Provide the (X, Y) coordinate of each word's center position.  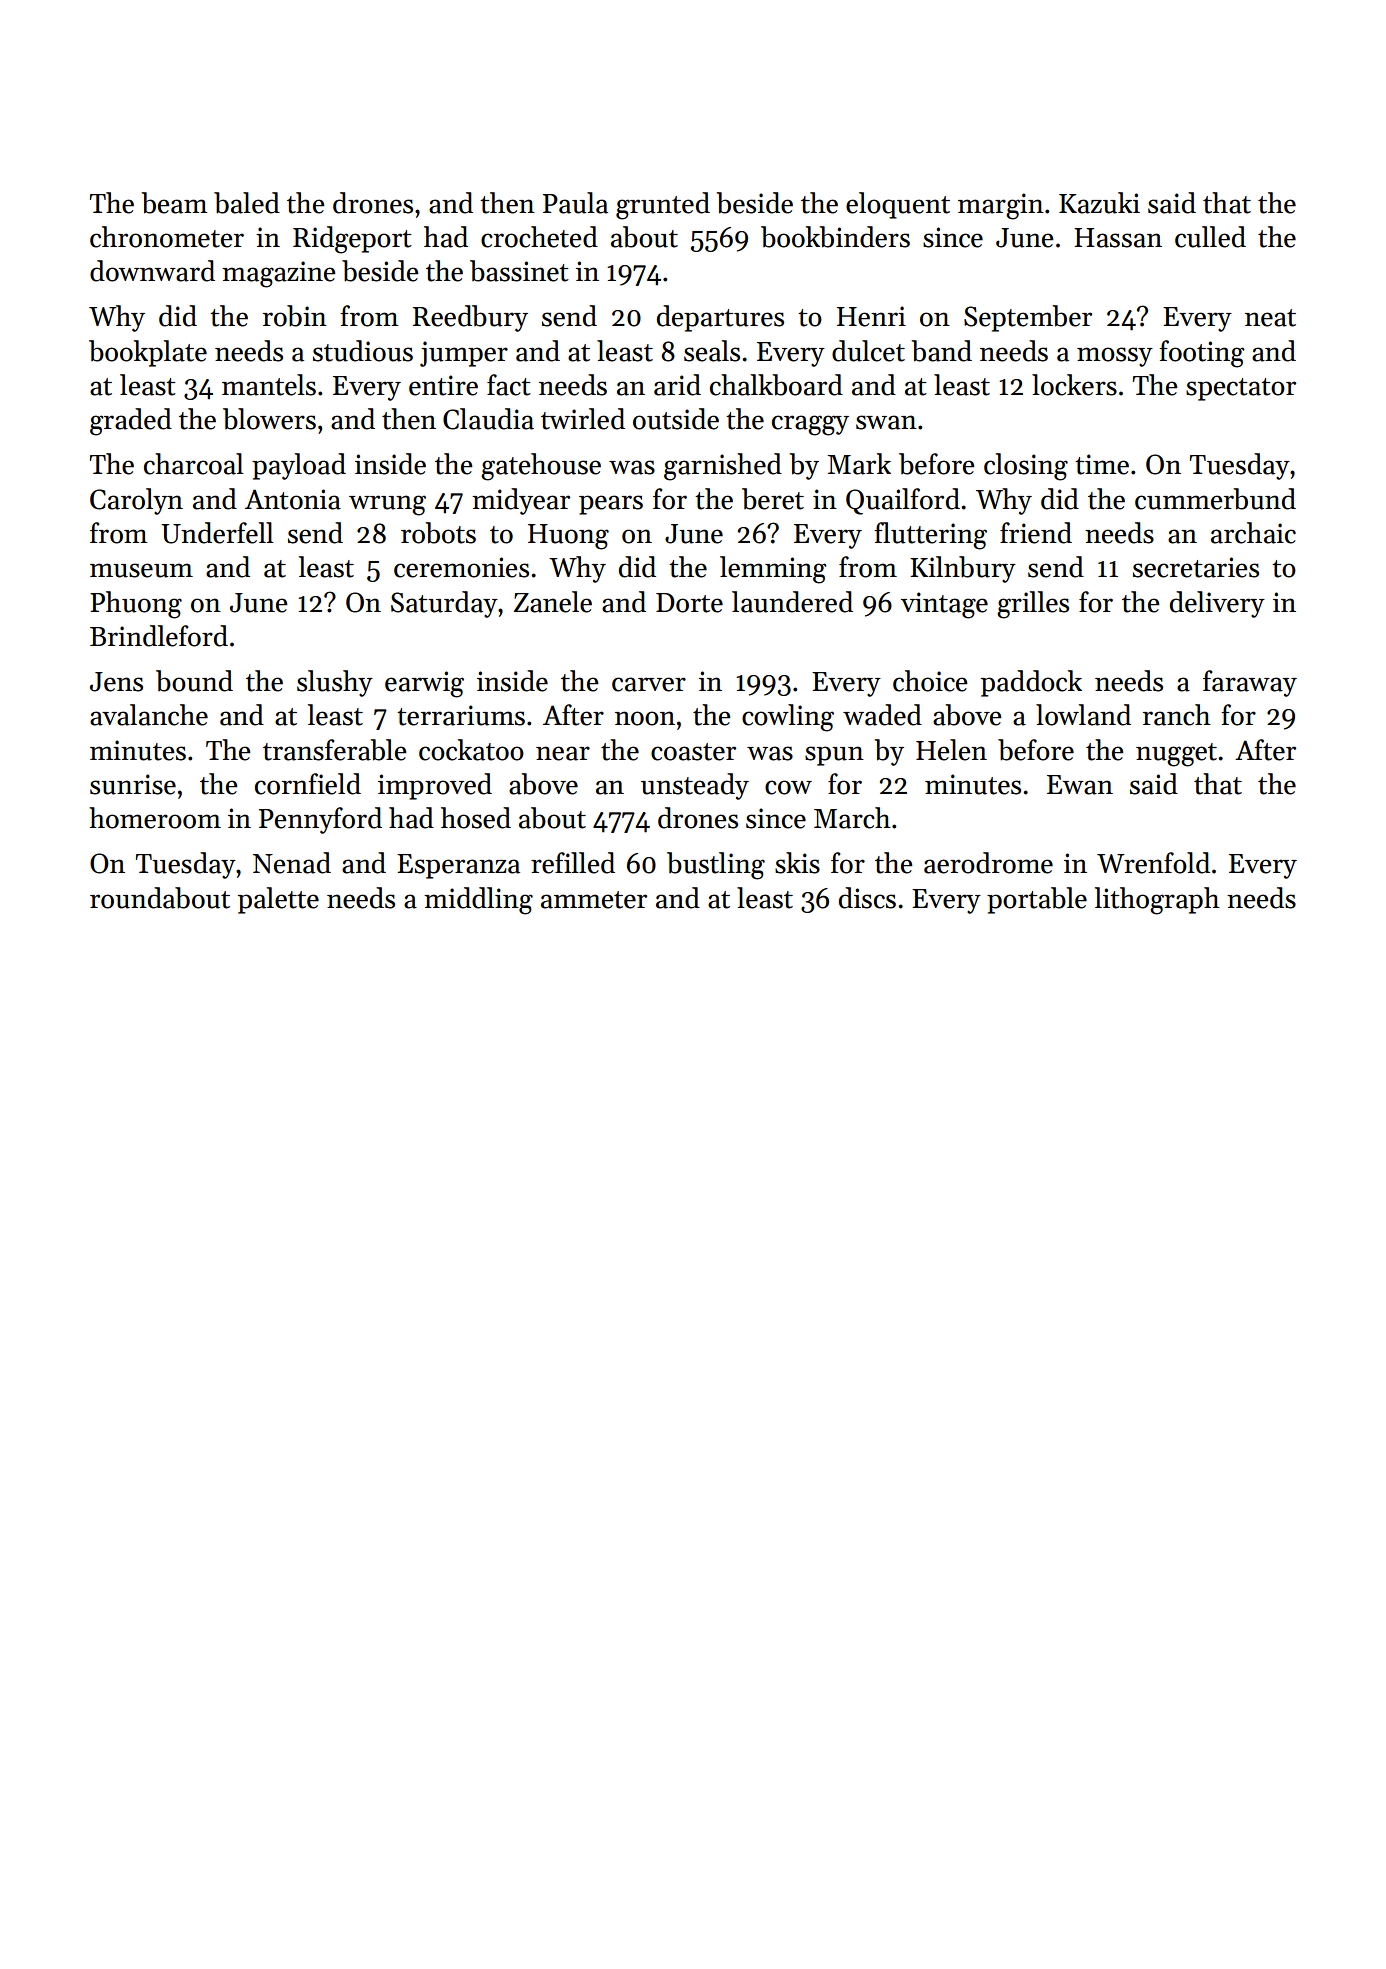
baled (247, 203)
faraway (1250, 683)
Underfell (217, 533)
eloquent (898, 205)
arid (677, 385)
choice (930, 681)
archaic (1253, 533)
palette (278, 900)
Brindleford (159, 636)
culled (1210, 237)
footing (1202, 354)
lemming (773, 570)
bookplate (148, 353)
